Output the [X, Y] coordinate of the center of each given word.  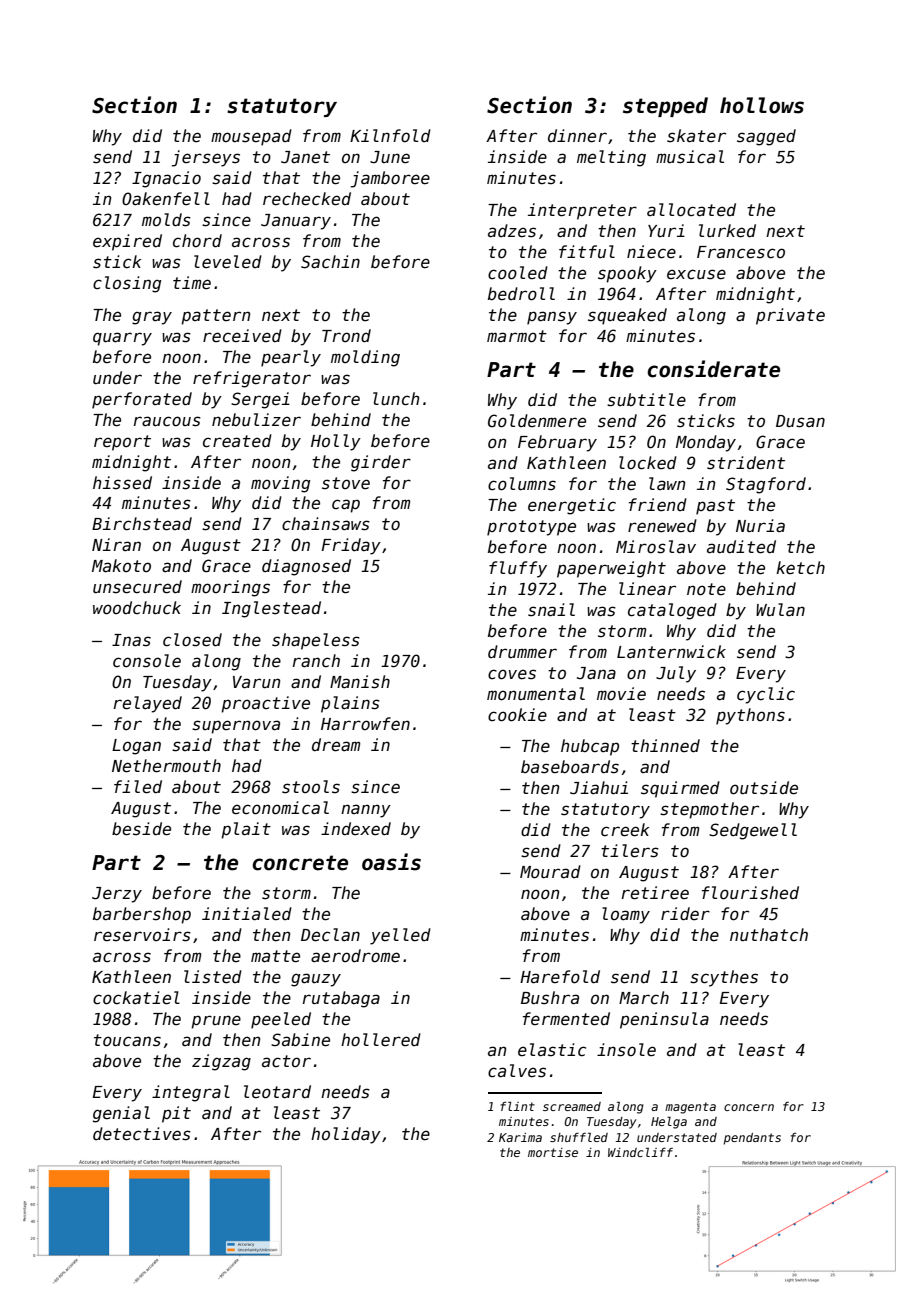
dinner [577, 136]
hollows [762, 105]
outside [764, 788]
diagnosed [306, 567]
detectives [142, 1134]
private [790, 316]
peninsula [664, 1020]
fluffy [518, 569]
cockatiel [136, 998]
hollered [381, 1040]
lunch [396, 399]
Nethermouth [166, 766]
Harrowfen [365, 724]
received [242, 336]
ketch [800, 568]
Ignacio [166, 179]
